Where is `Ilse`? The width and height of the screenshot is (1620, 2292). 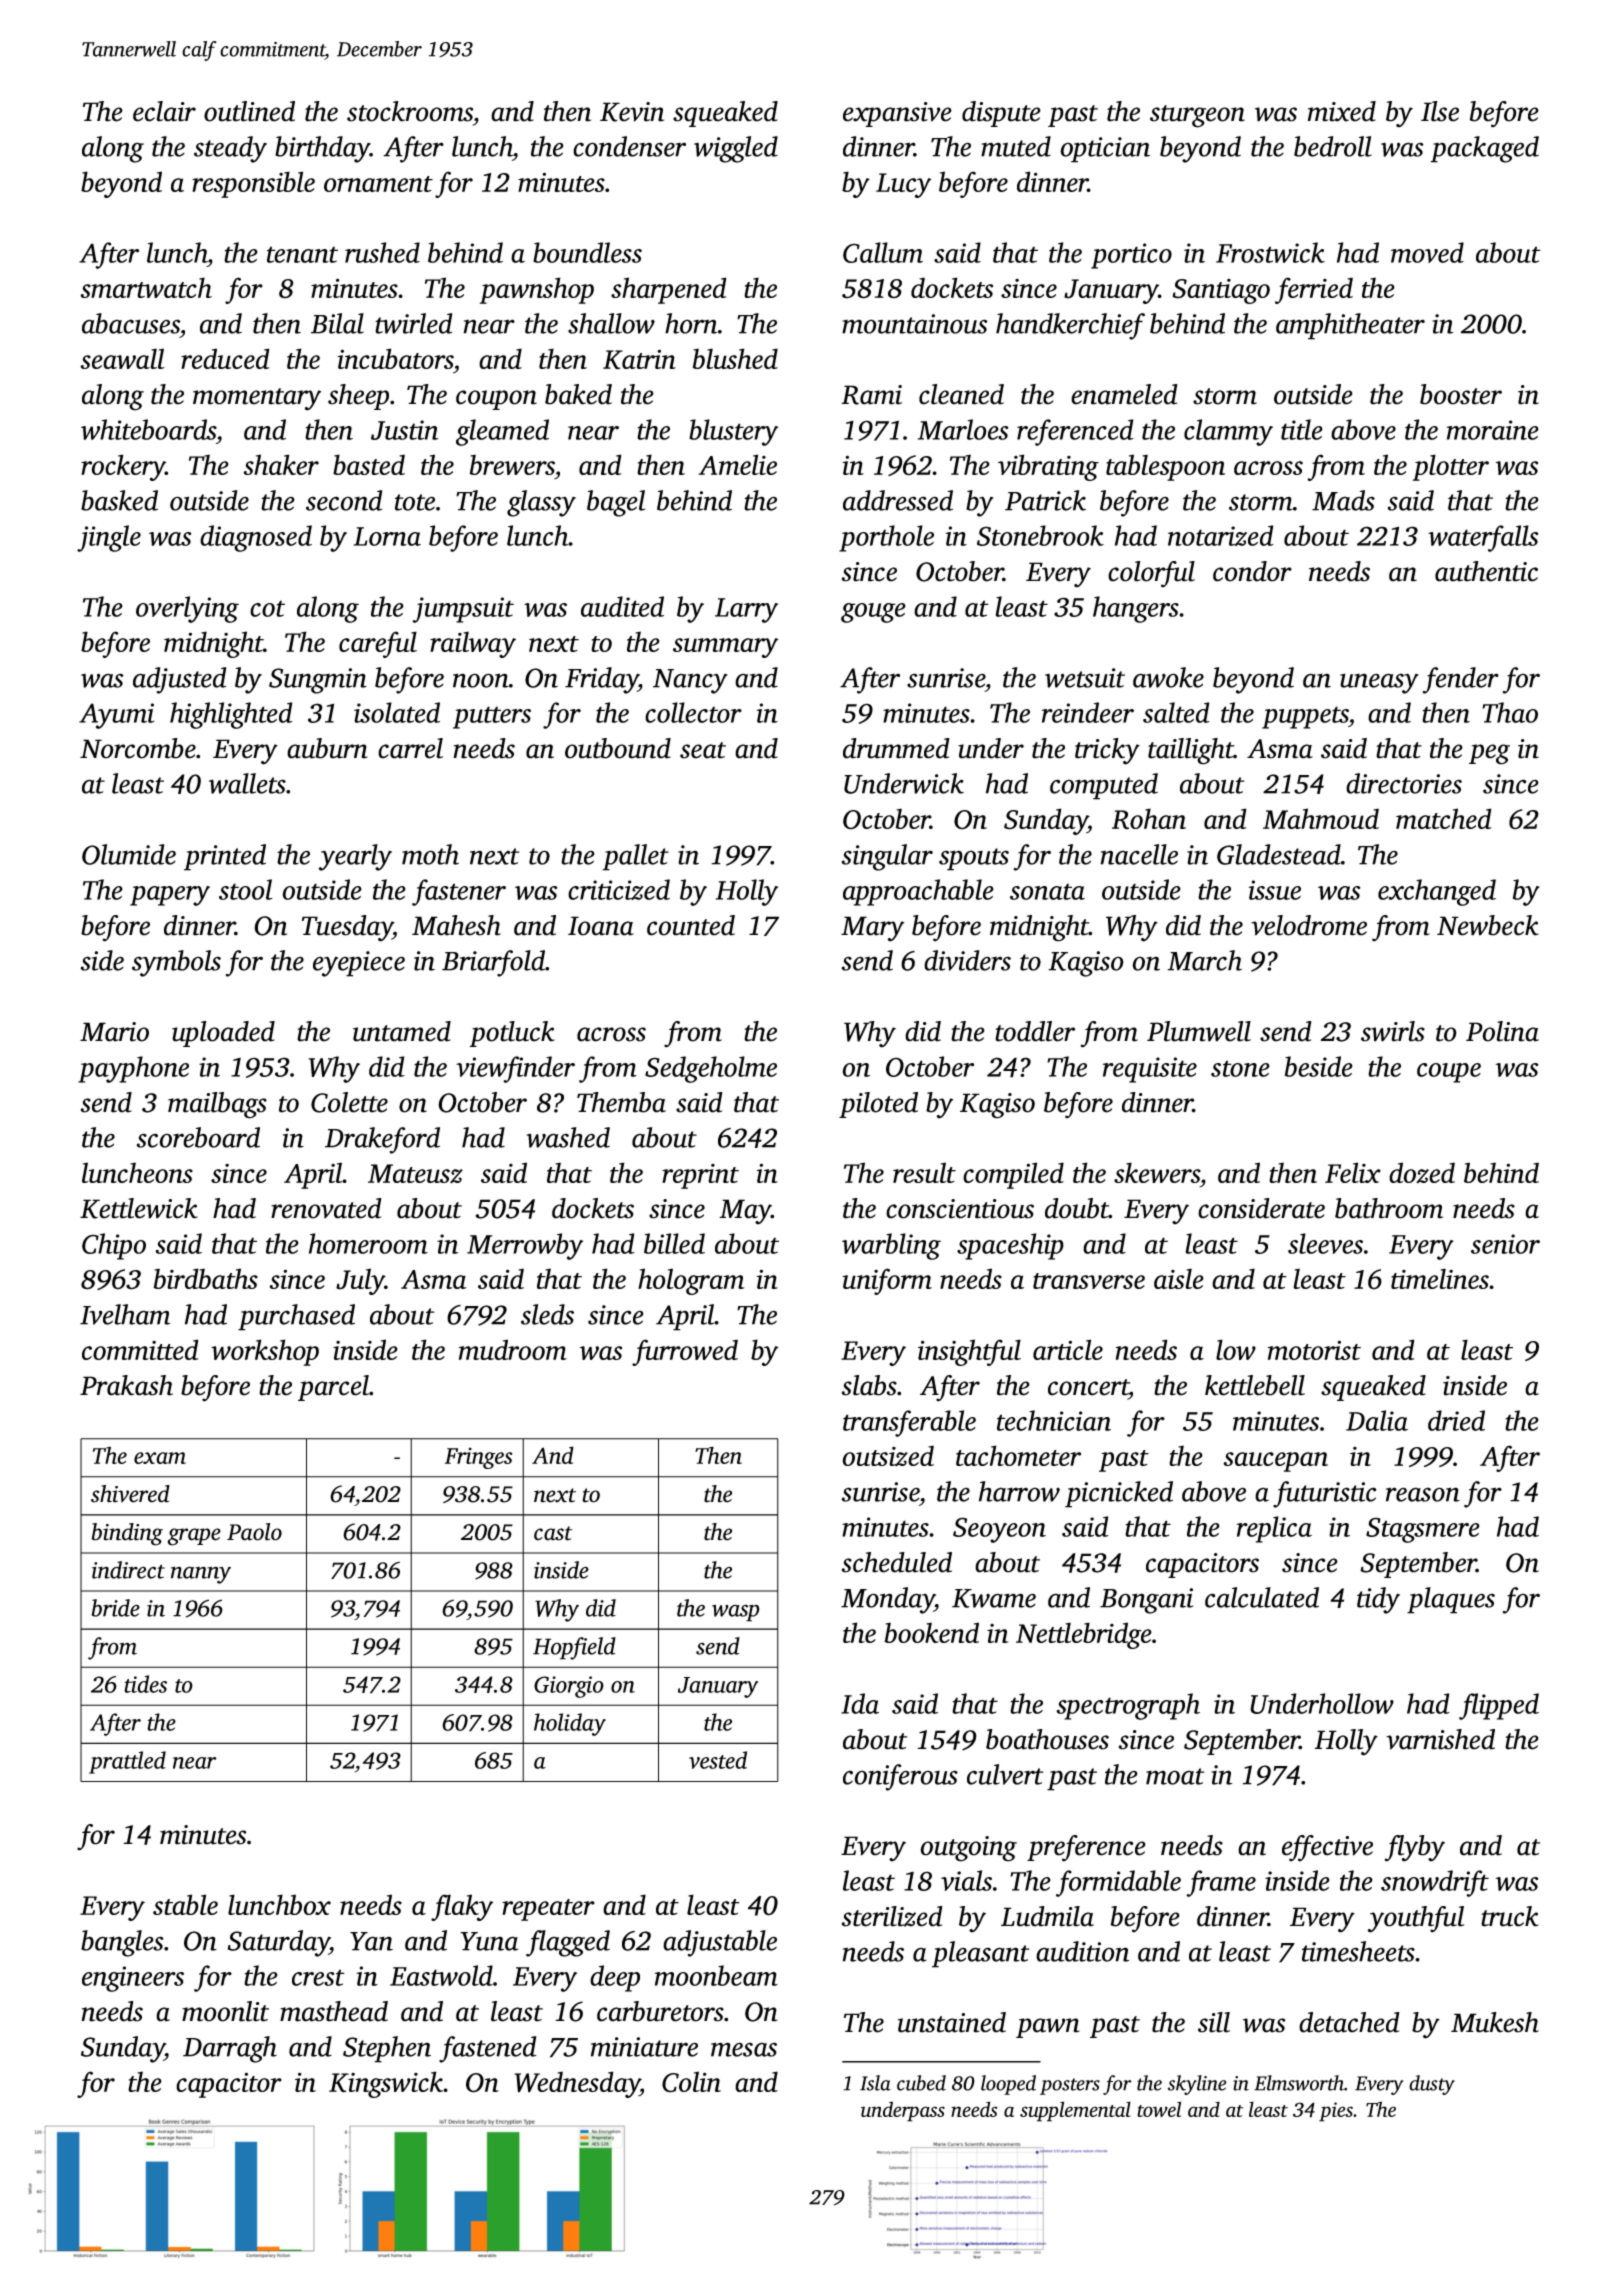 Ilse is located at coordinates (1440, 111).
